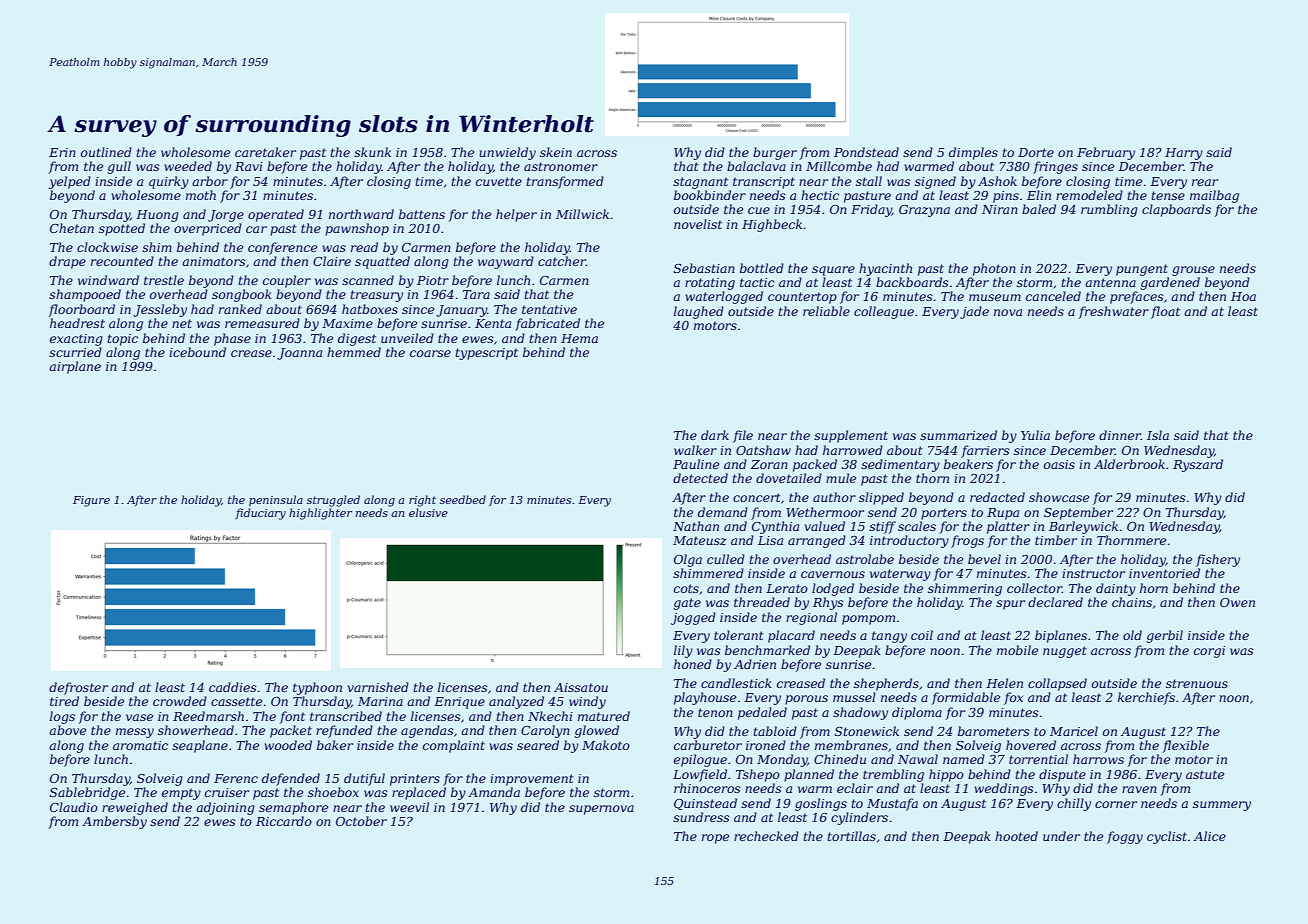 The height and width of the screenshot is (924, 1308). I want to click on Kenta, so click(493, 323).
